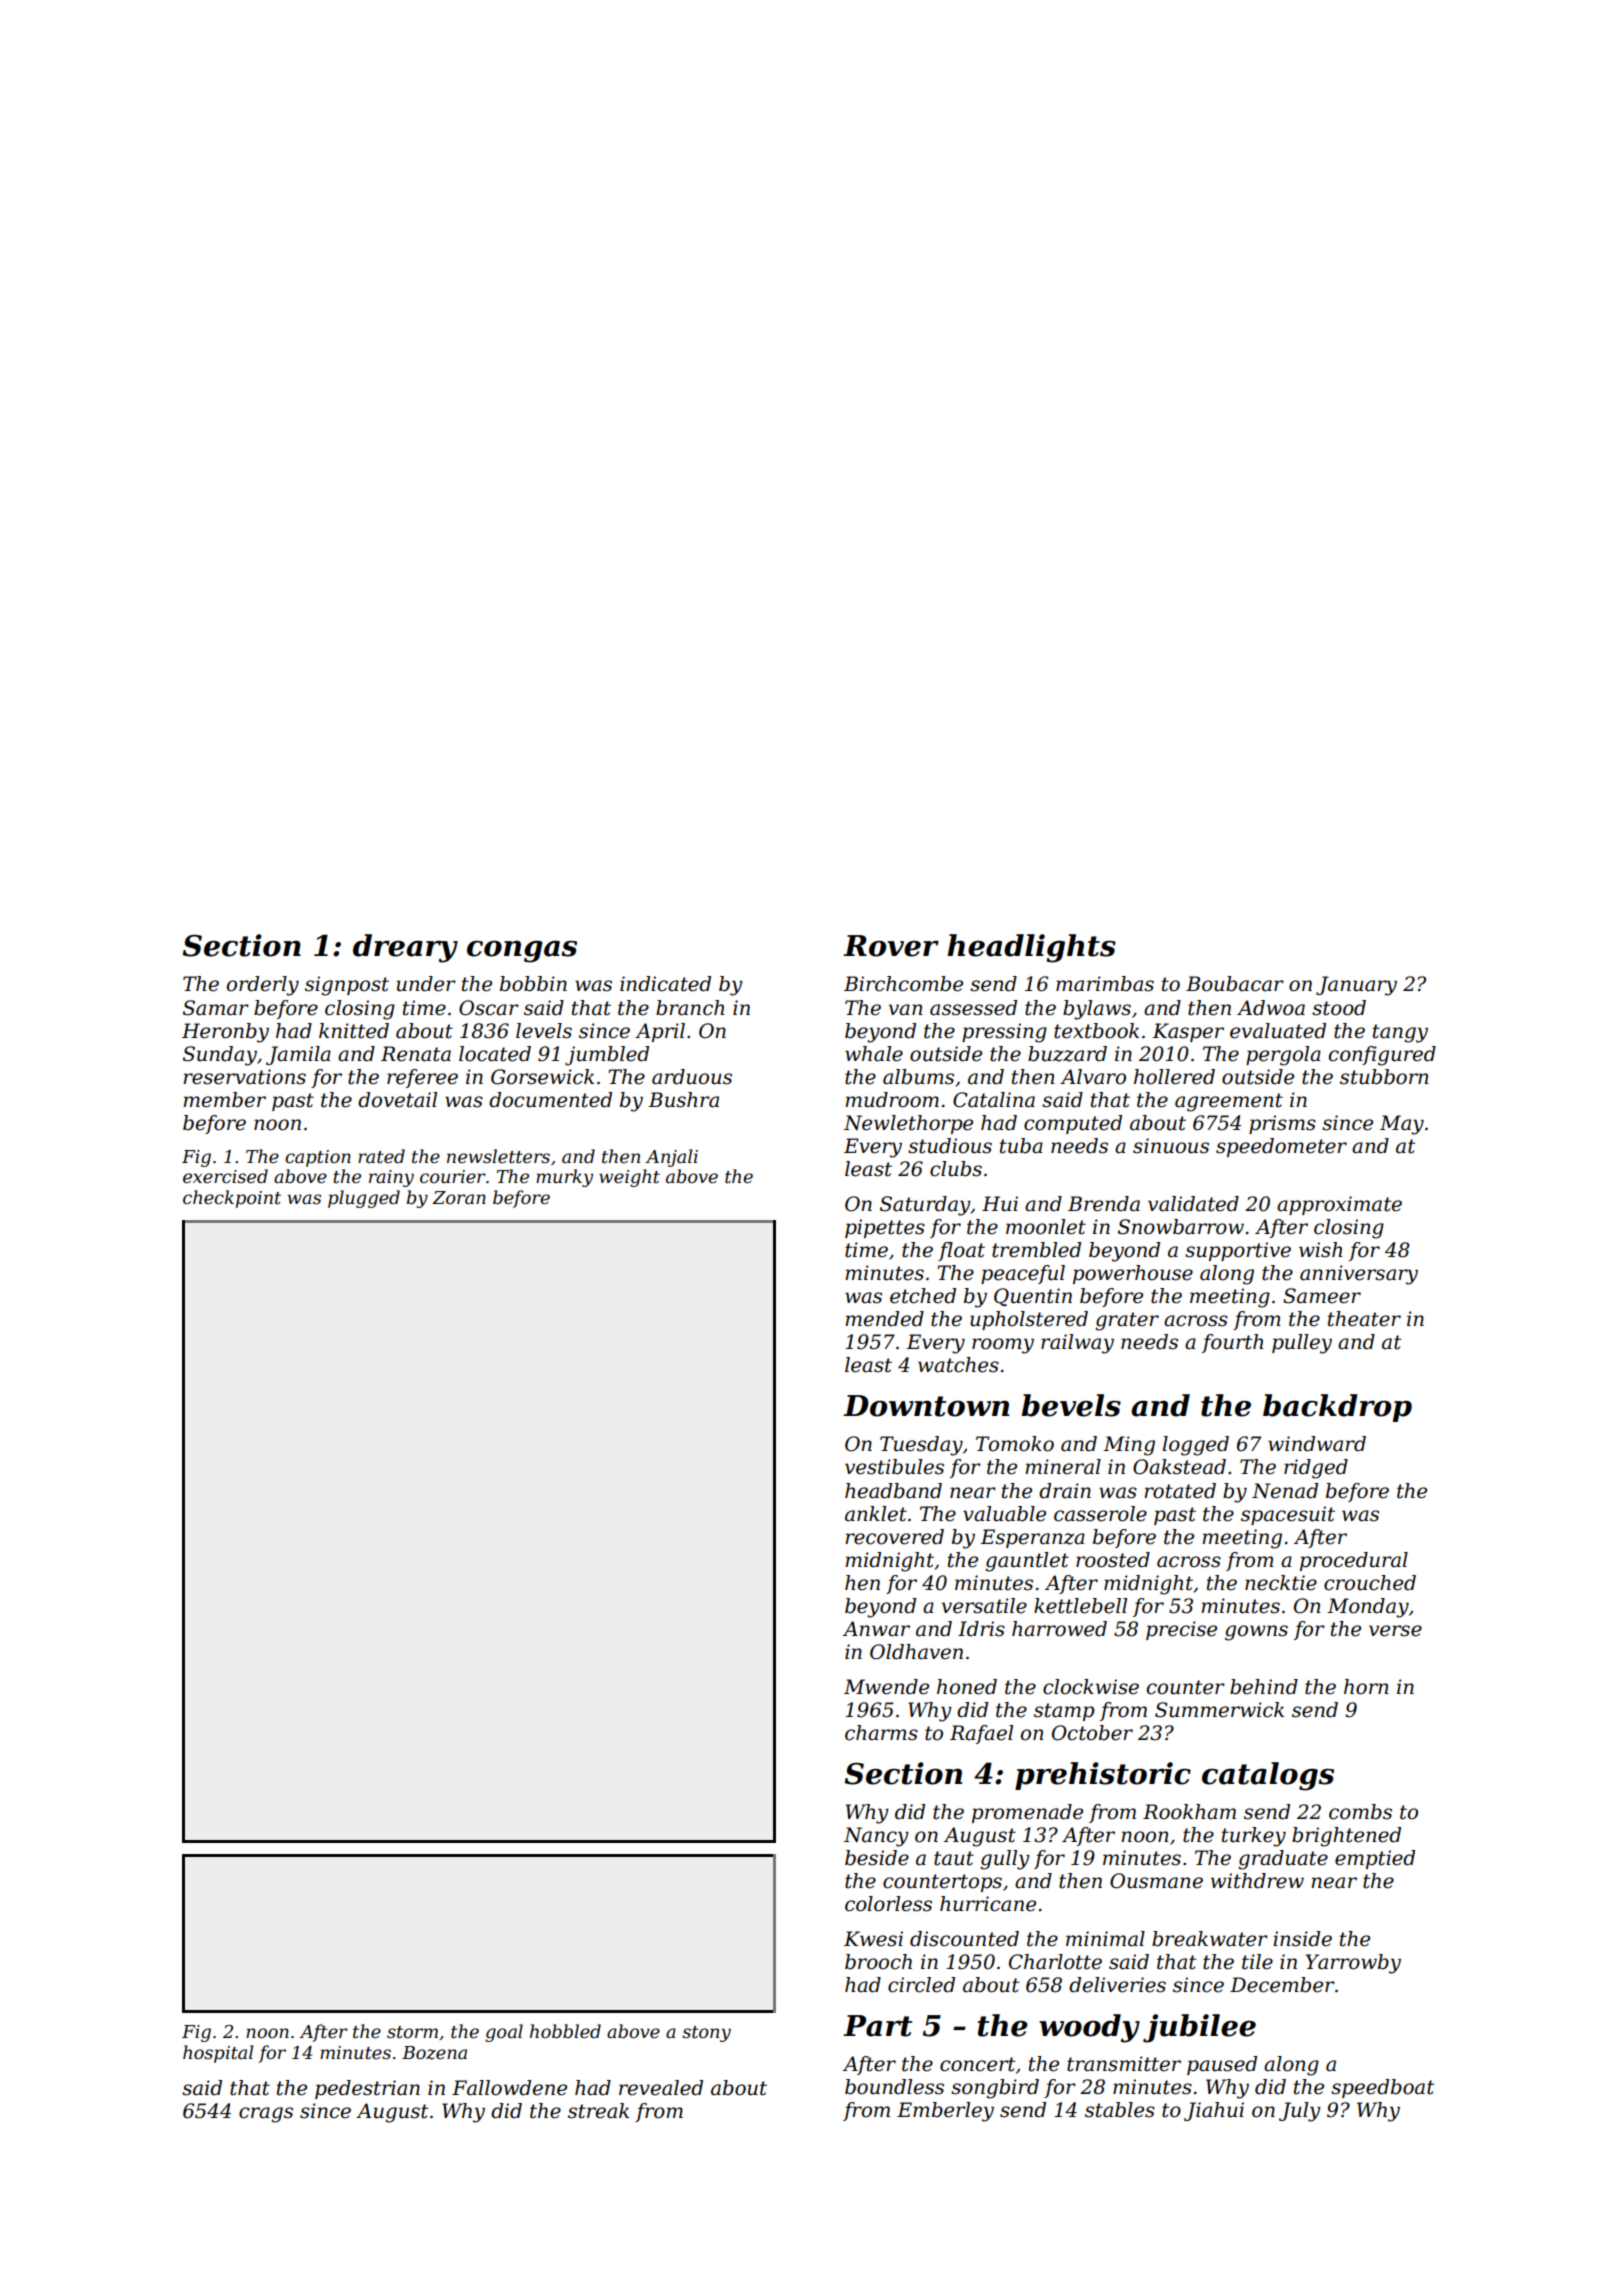 Image resolution: width=1620 pixels, height=2292 pixels. What do you see at coordinates (522, 951) in the image?
I see `congas` at bounding box center [522, 951].
